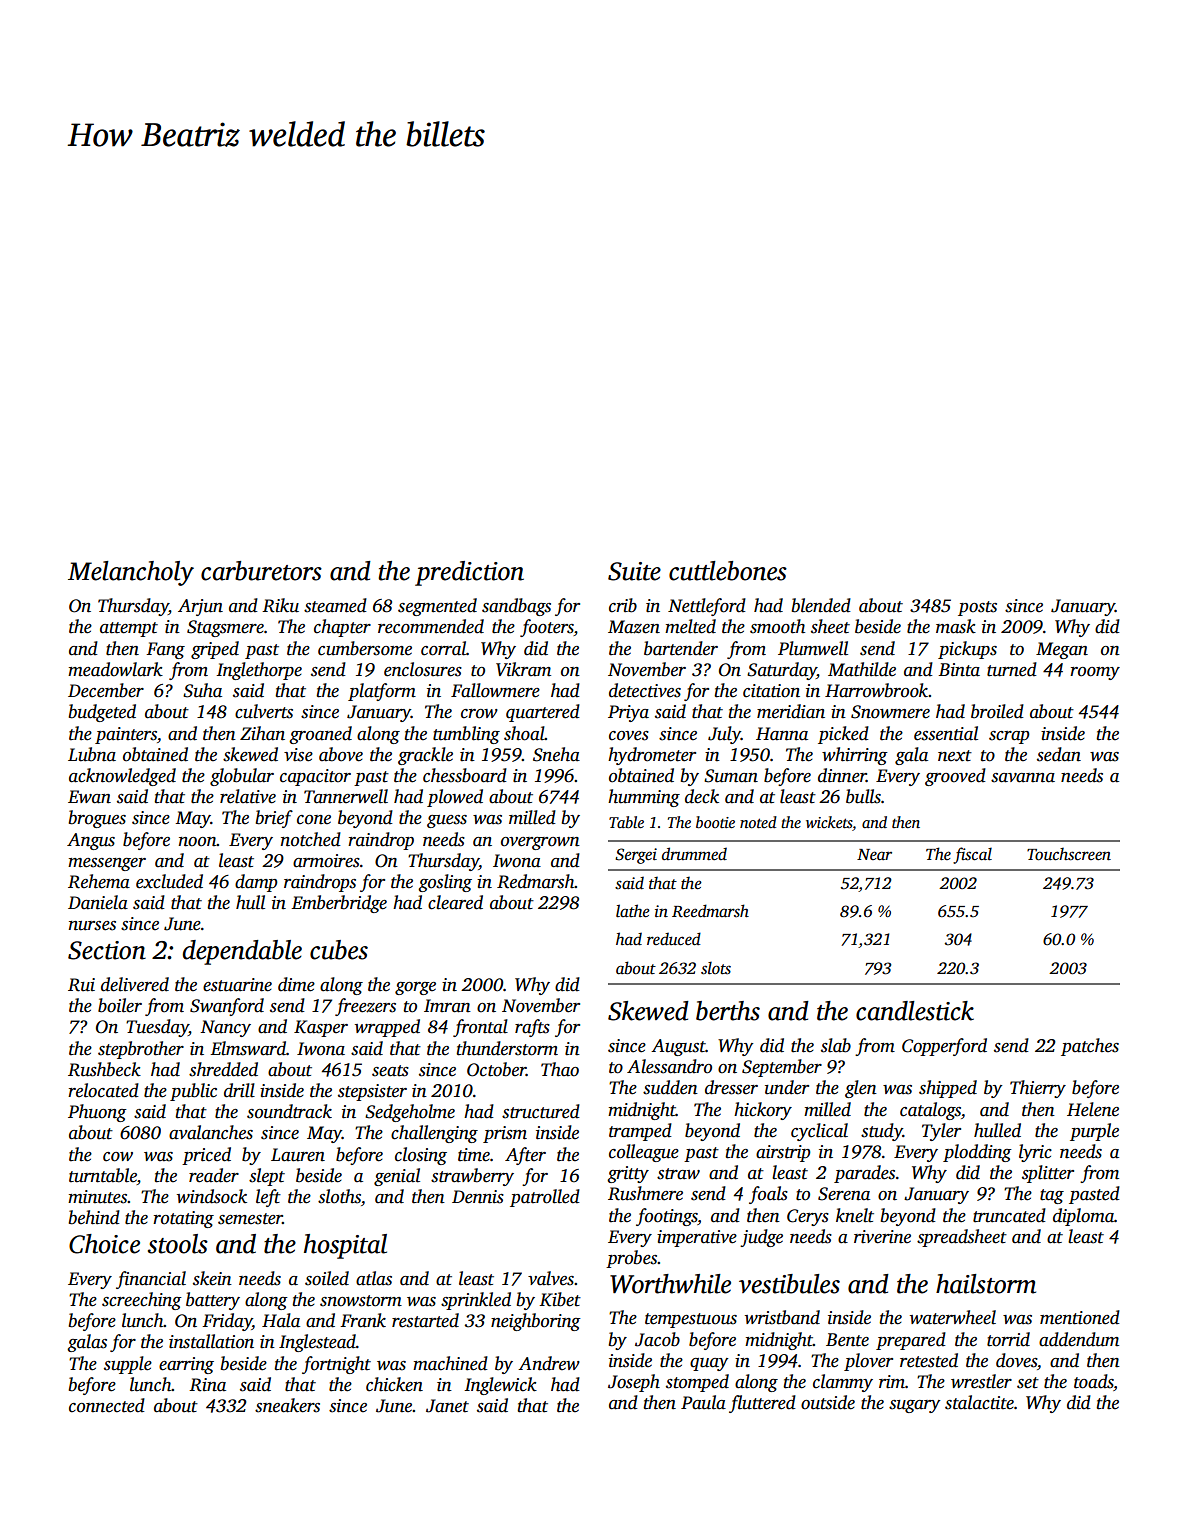  What do you see at coordinates (198, 842) in the image?
I see `noon` at bounding box center [198, 842].
